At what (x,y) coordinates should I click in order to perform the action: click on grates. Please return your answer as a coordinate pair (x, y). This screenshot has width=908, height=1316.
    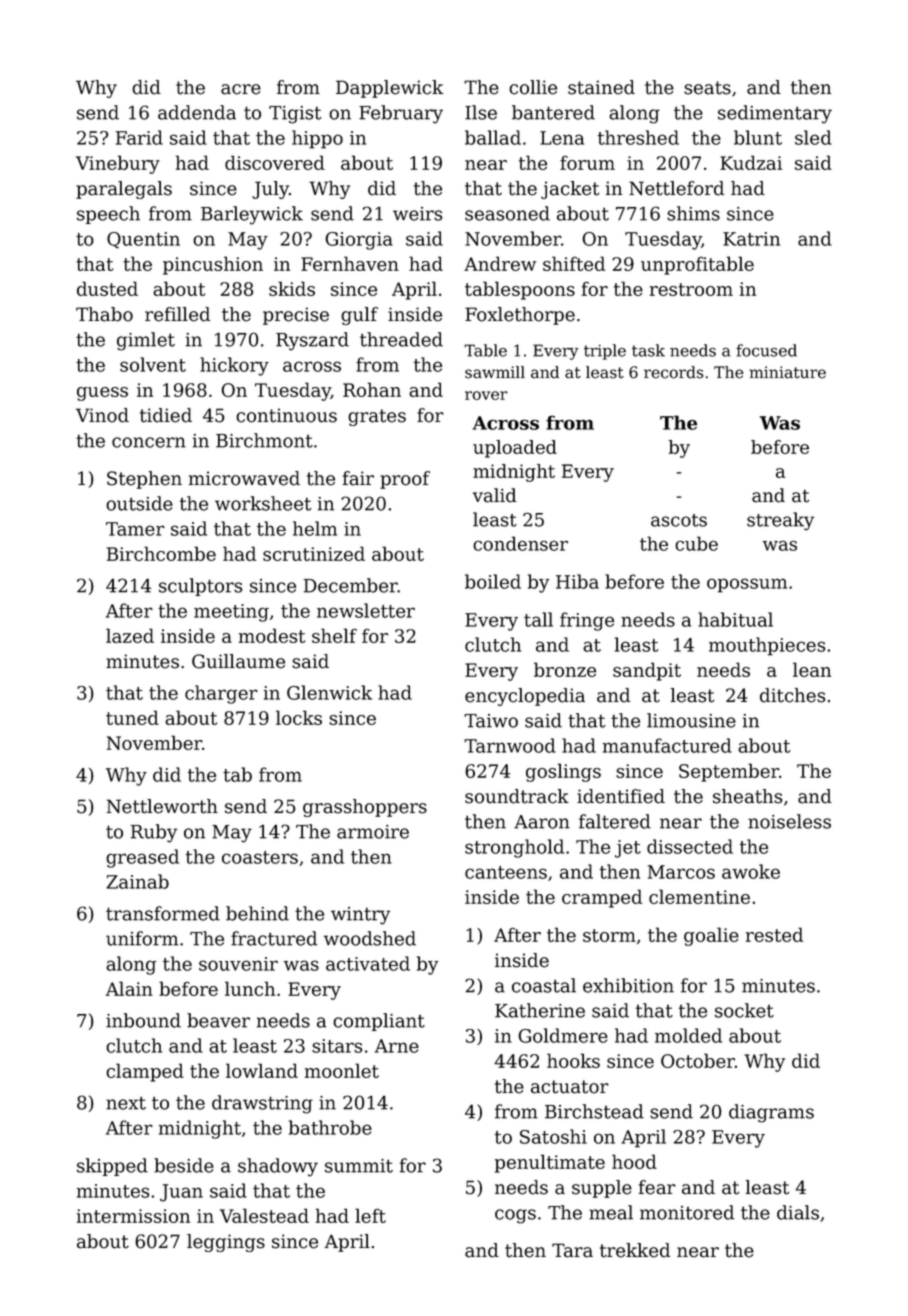
    Looking at the image, I should click on (377, 417).
